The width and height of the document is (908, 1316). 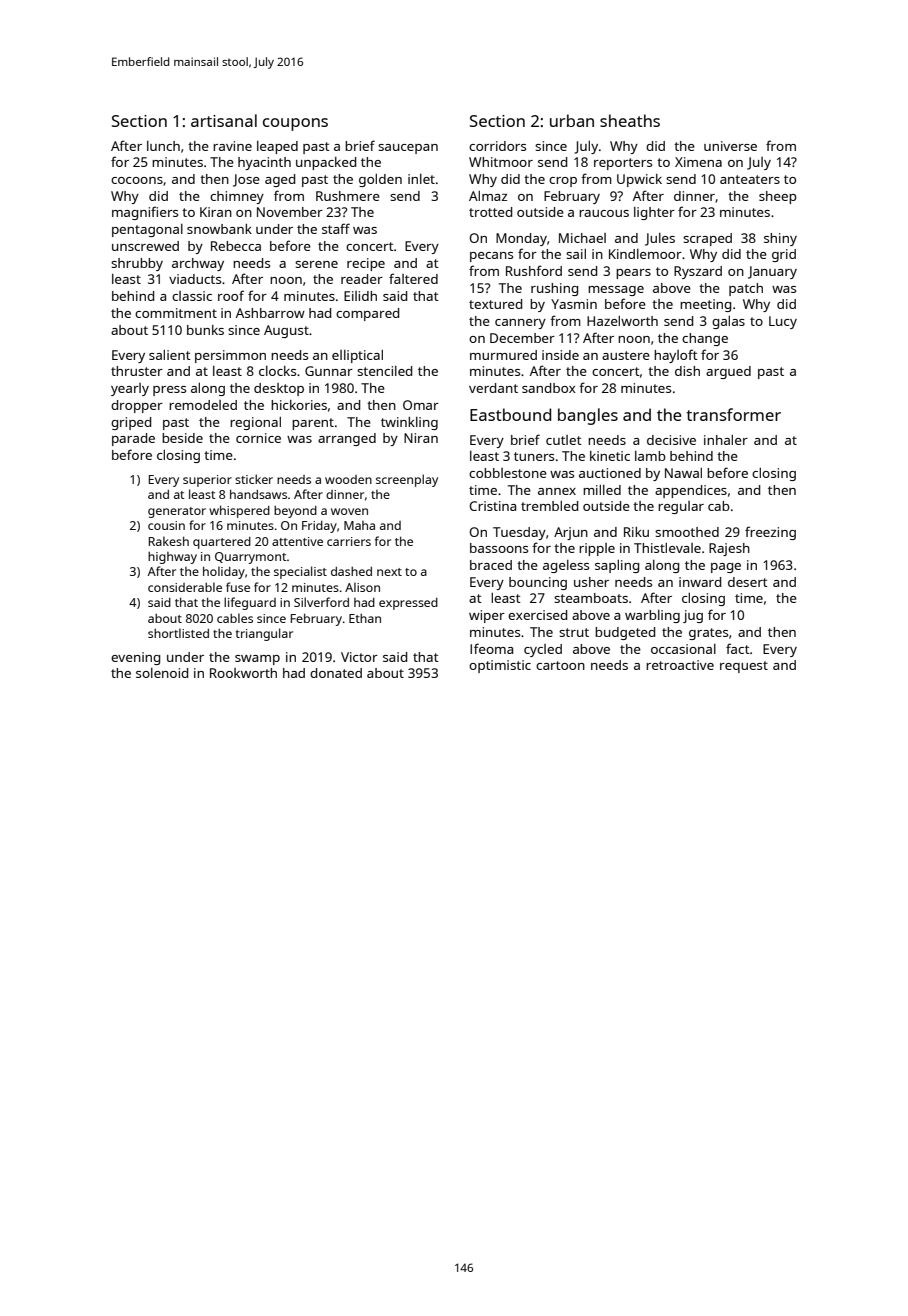 What do you see at coordinates (243, 673) in the document?
I see `Rookworth` at bounding box center [243, 673].
